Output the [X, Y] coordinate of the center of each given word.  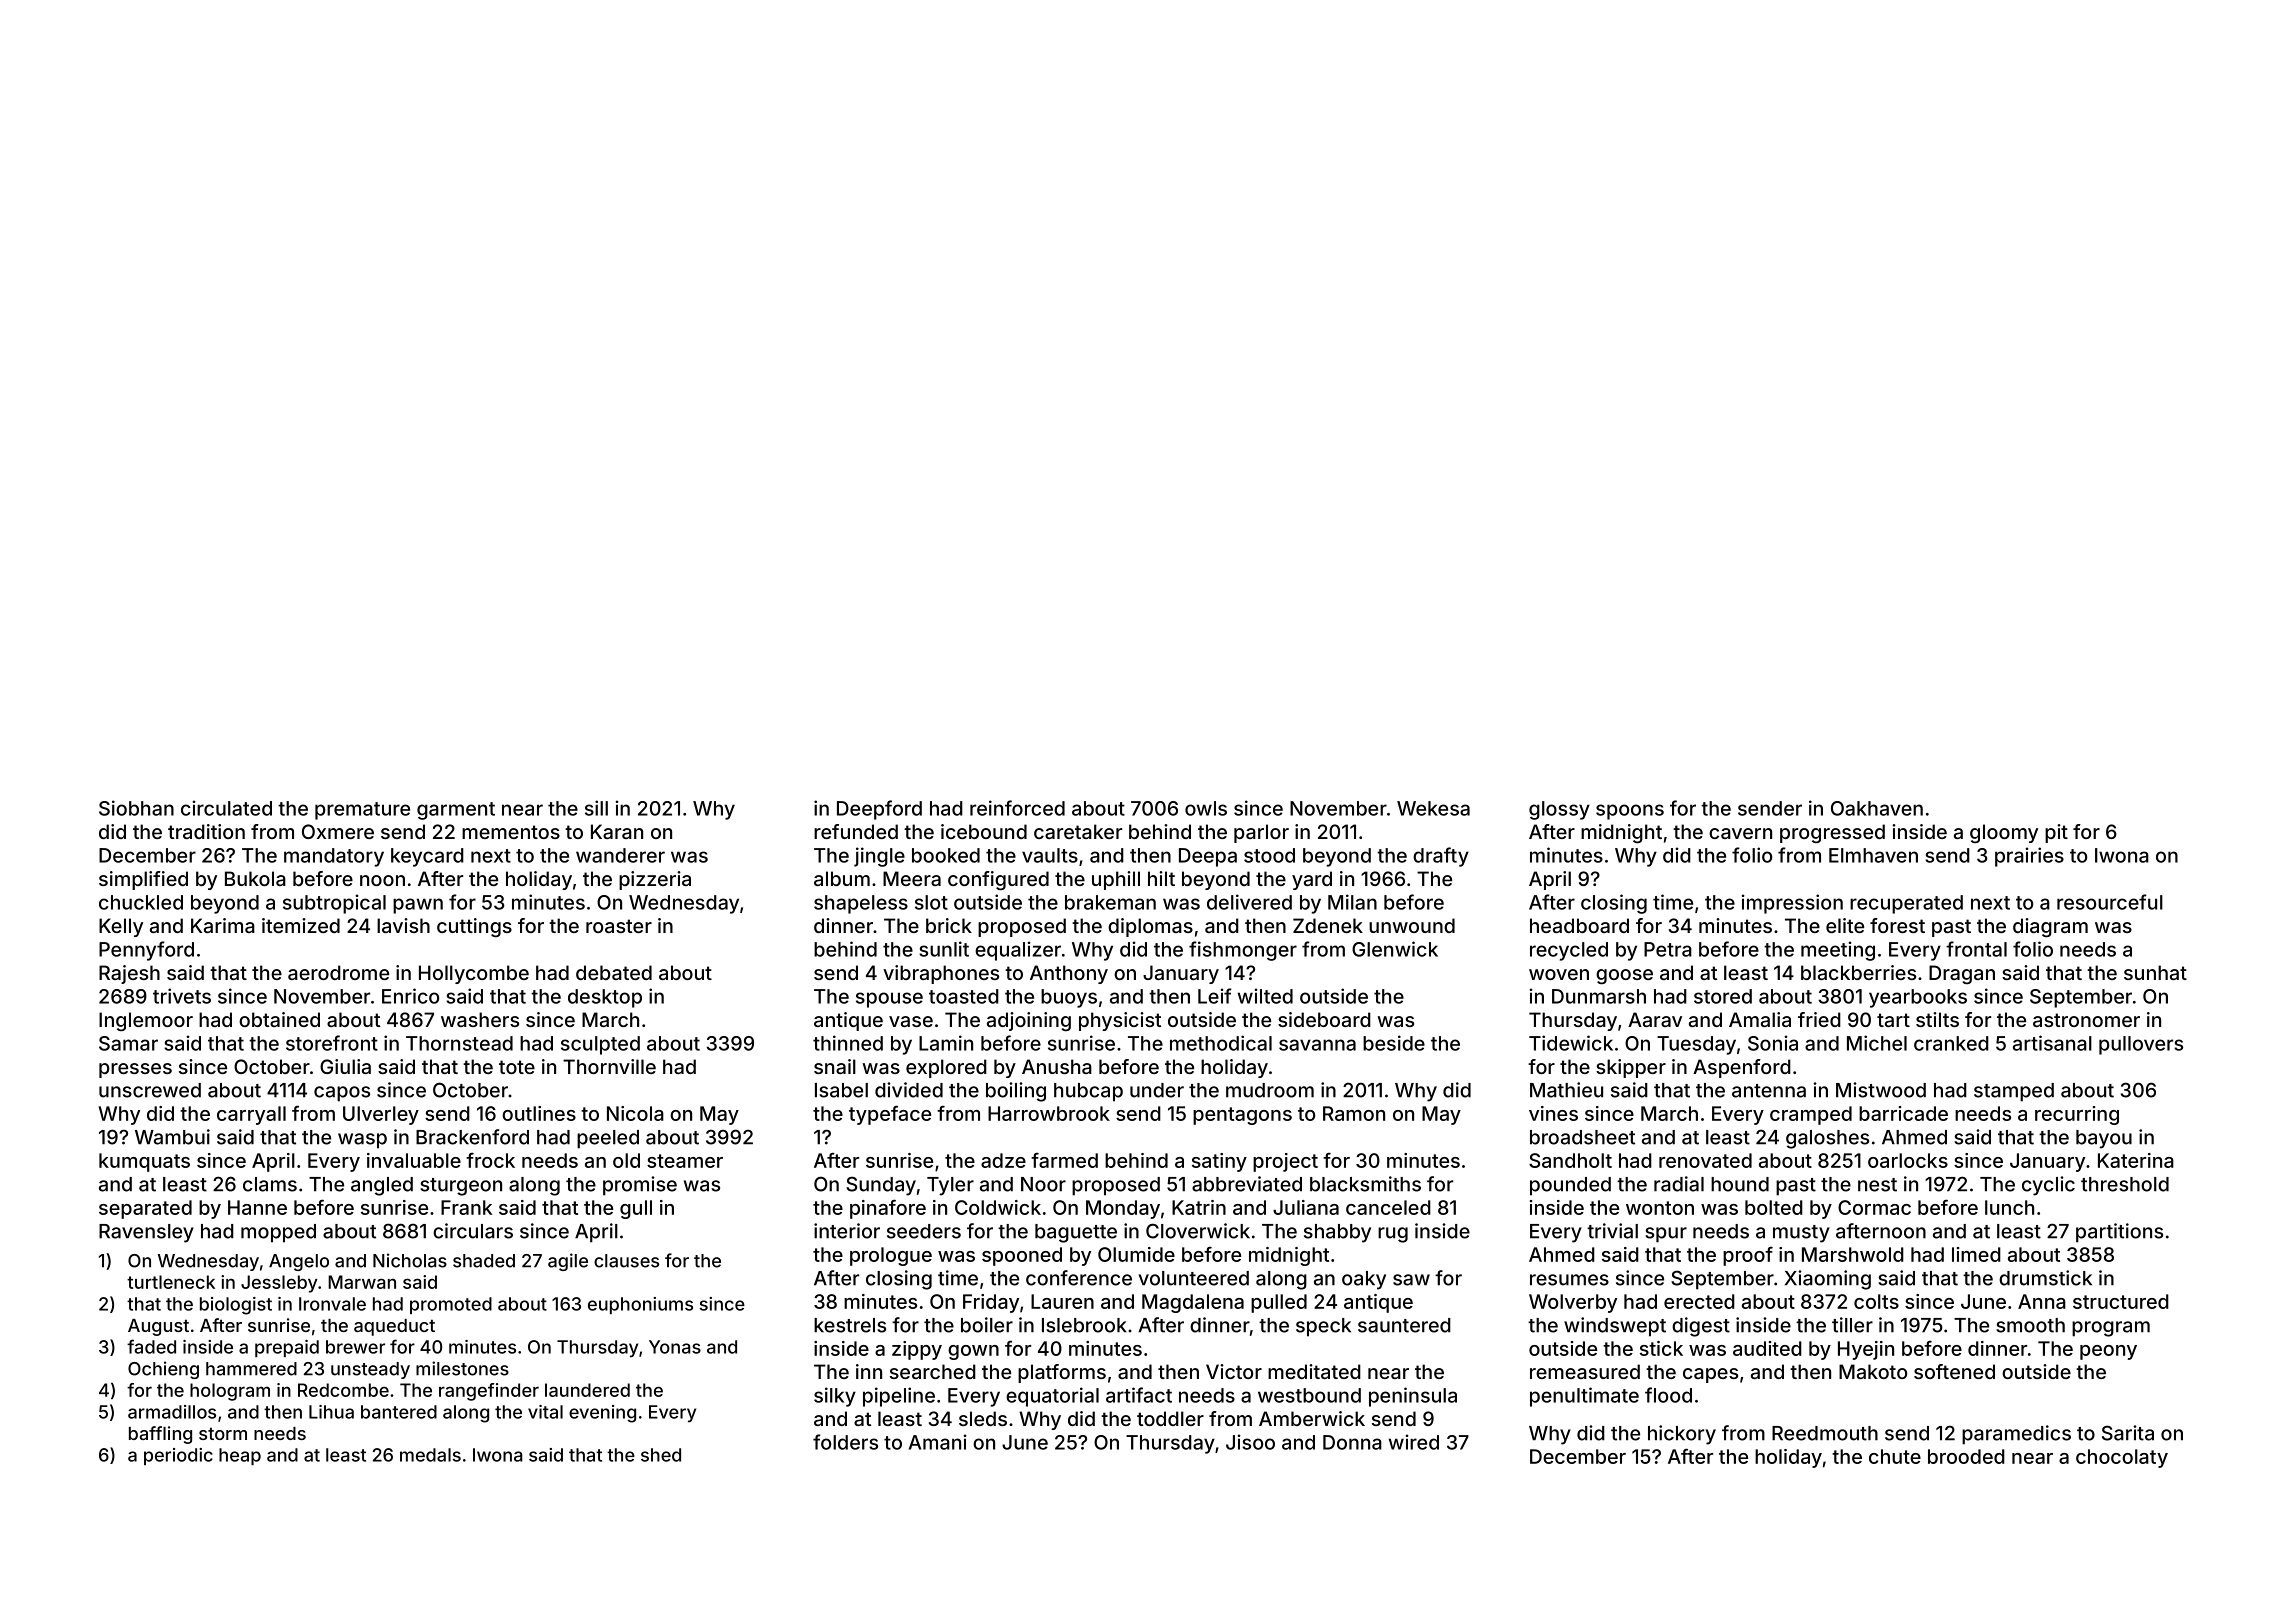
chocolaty [2122, 1458]
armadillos [172, 1412]
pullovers [2141, 1045]
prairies [2029, 857]
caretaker [1078, 831]
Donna [1352, 1442]
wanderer [620, 855]
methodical [1221, 1043]
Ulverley [381, 1115]
